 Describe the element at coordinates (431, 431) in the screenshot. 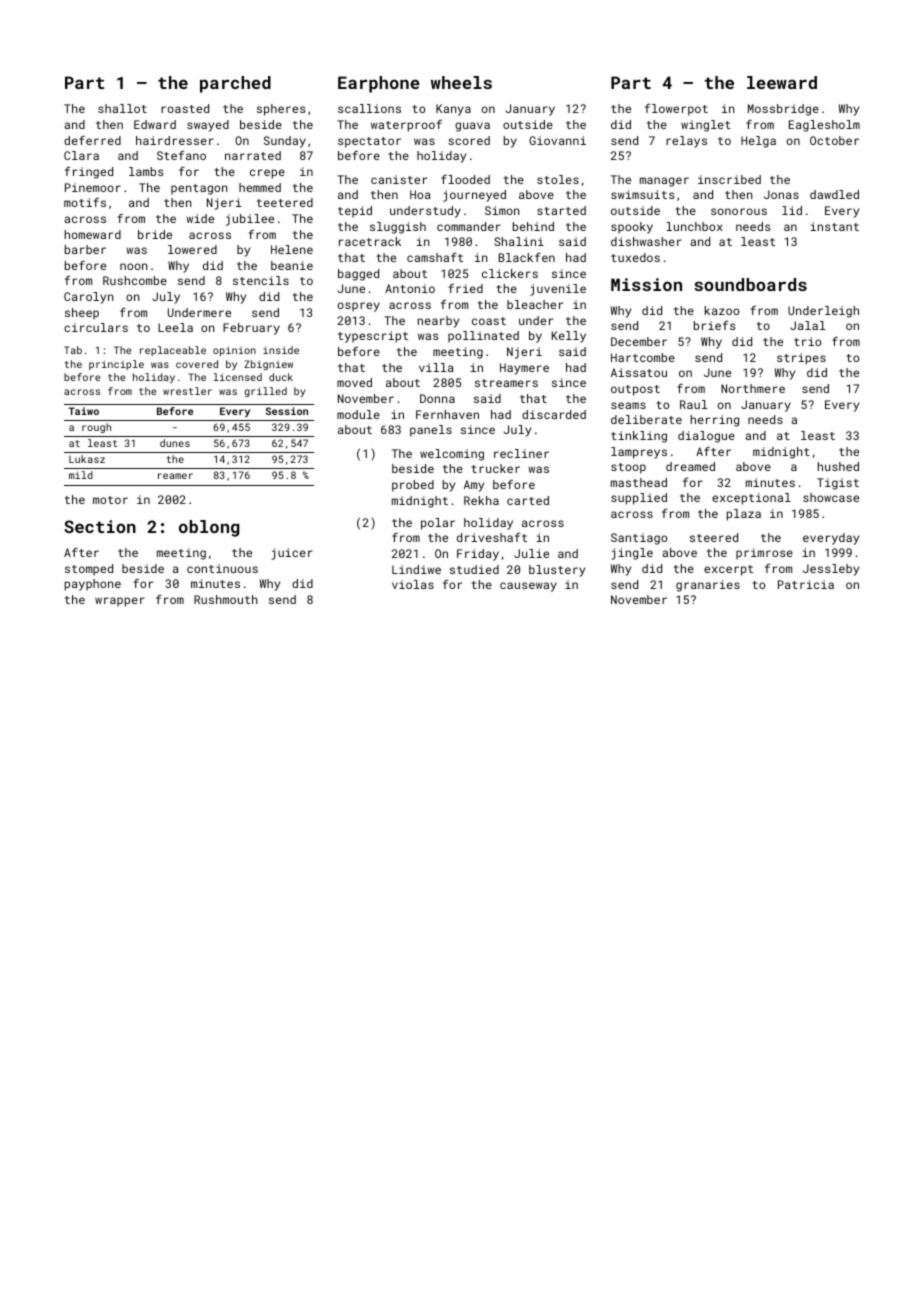

I see `panels` at that location.
